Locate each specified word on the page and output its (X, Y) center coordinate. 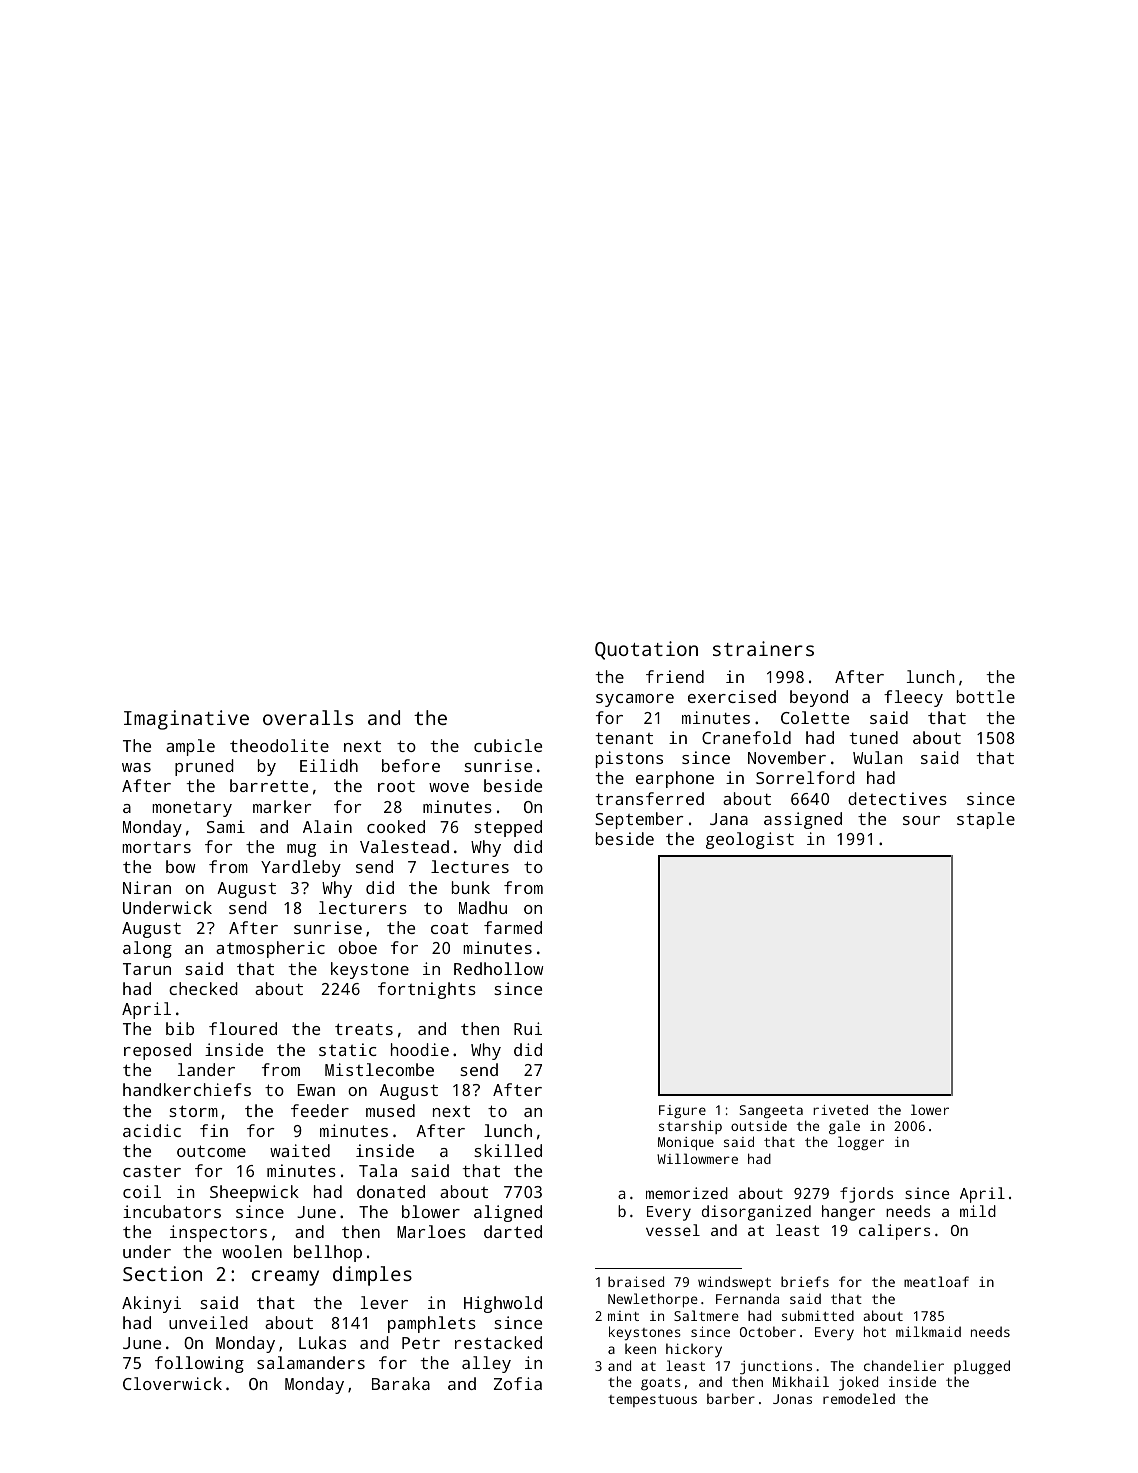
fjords (866, 1195)
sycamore (635, 700)
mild (978, 1211)
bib (180, 1028)
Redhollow (498, 968)
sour (921, 820)
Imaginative (186, 720)
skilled (508, 1150)
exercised (732, 696)
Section (162, 1273)
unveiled (208, 1322)
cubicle (508, 745)
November (787, 757)
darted (513, 1231)
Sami (226, 826)
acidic (152, 1130)
